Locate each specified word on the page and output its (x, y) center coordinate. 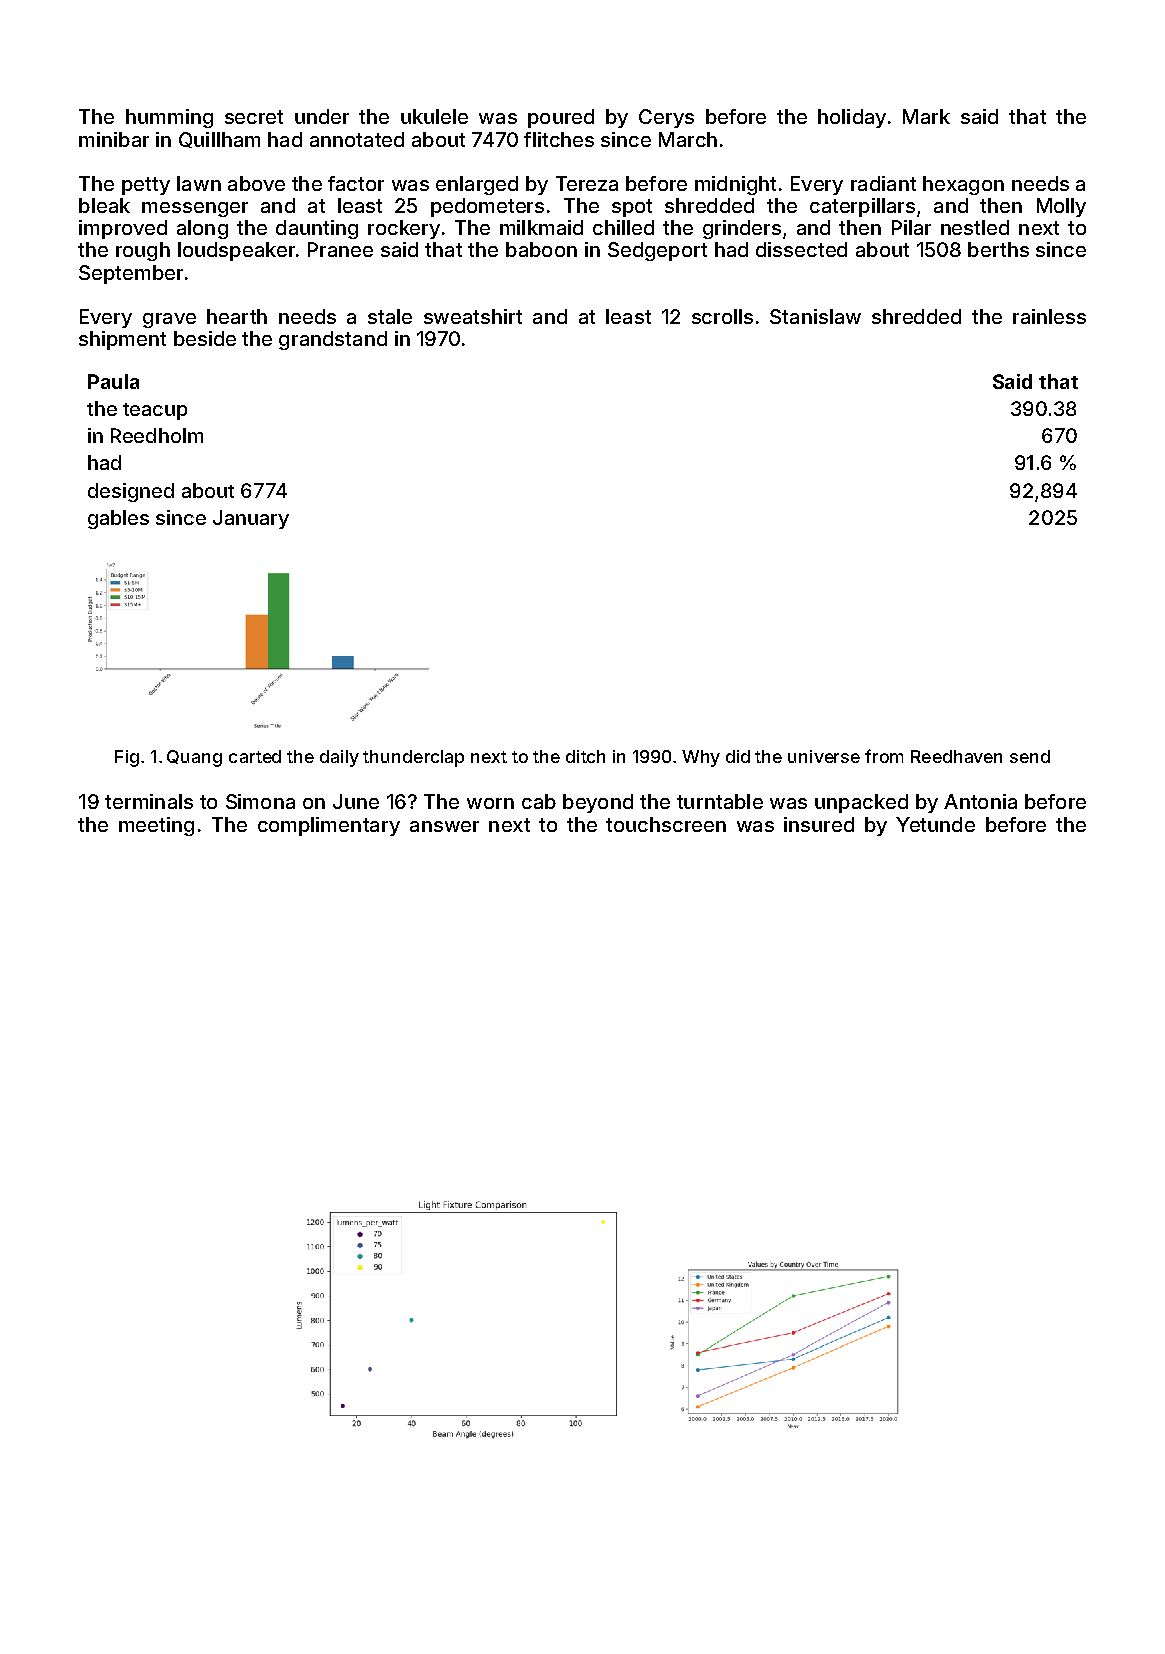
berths (998, 249)
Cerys (666, 118)
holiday (852, 118)
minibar (114, 139)
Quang (194, 758)
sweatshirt (473, 316)
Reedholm (157, 435)
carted (255, 756)
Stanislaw (815, 316)
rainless (1049, 316)
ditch (585, 756)
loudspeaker (236, 251)
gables (118, 519)
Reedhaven (956, 756)
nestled (975, 227)
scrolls (722, 316)
